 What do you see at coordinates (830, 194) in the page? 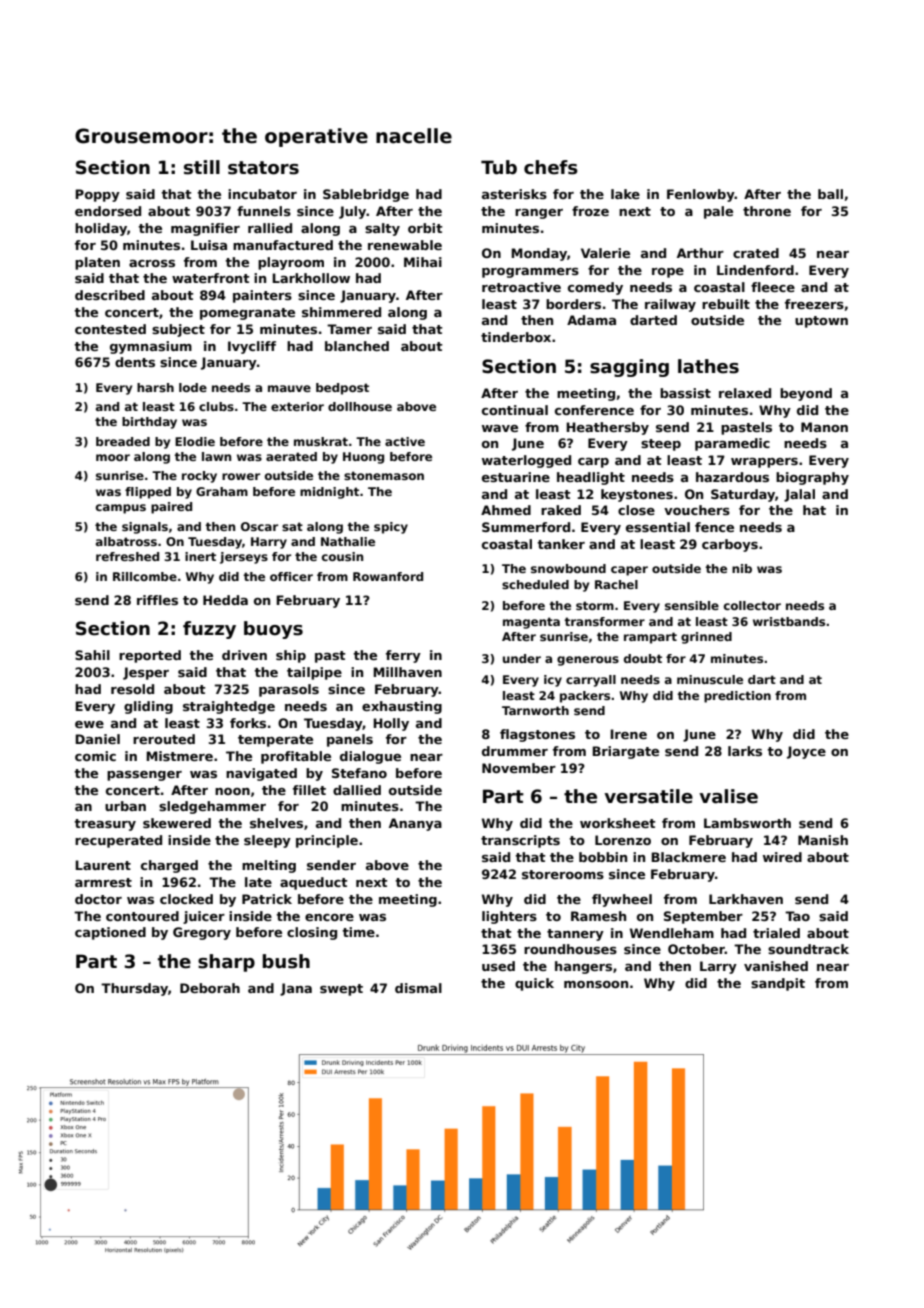
I see `ball` at bounding box center [830, 194].
